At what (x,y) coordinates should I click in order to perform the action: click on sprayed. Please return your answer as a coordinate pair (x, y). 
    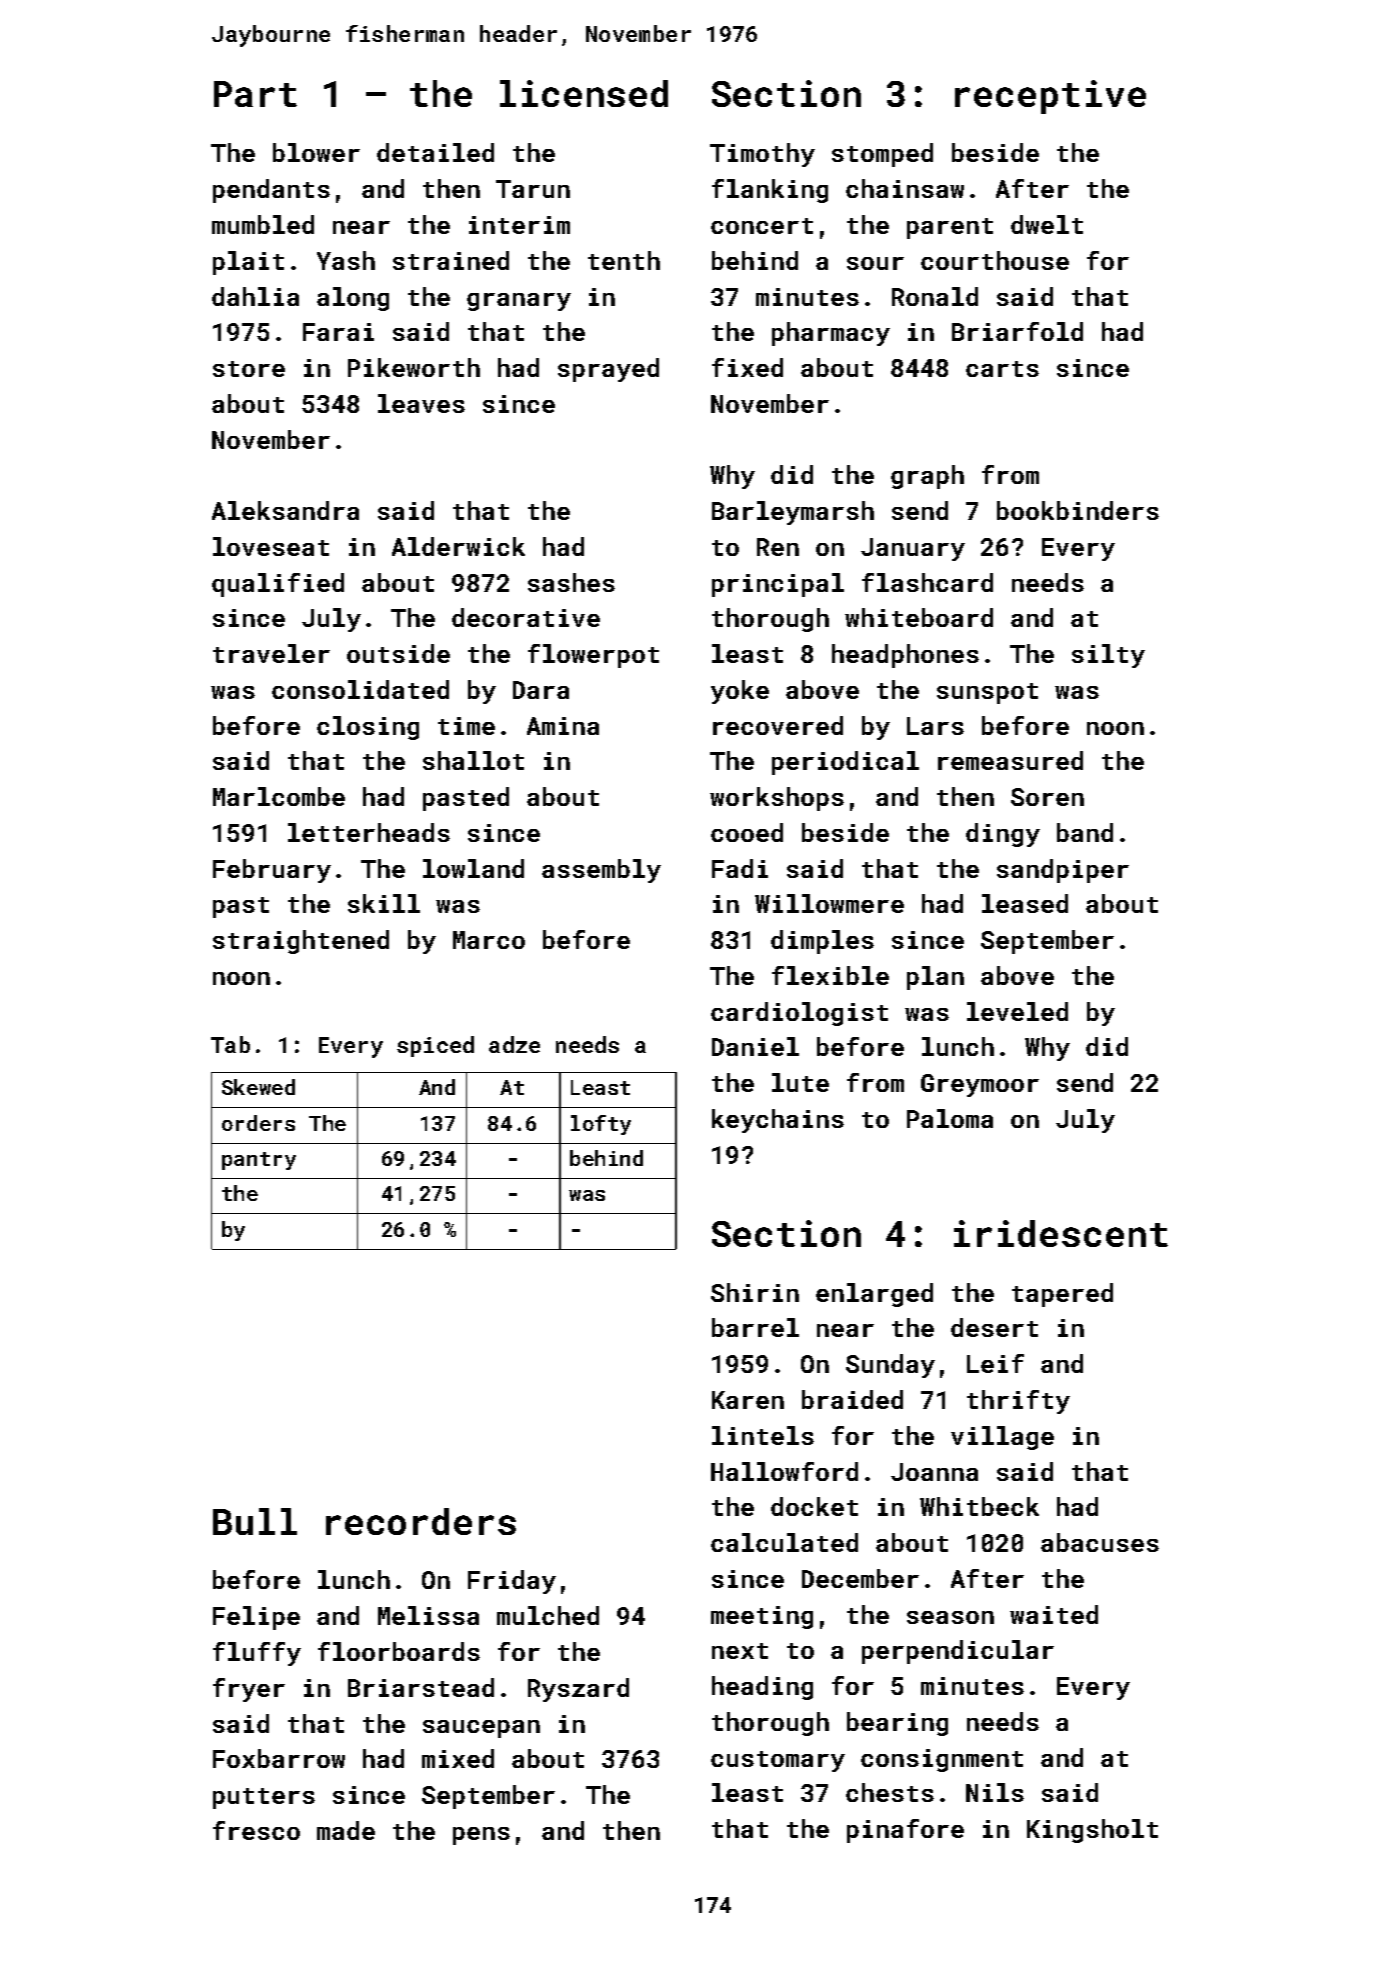
    Looking at the image, I should click on (608, 370).
